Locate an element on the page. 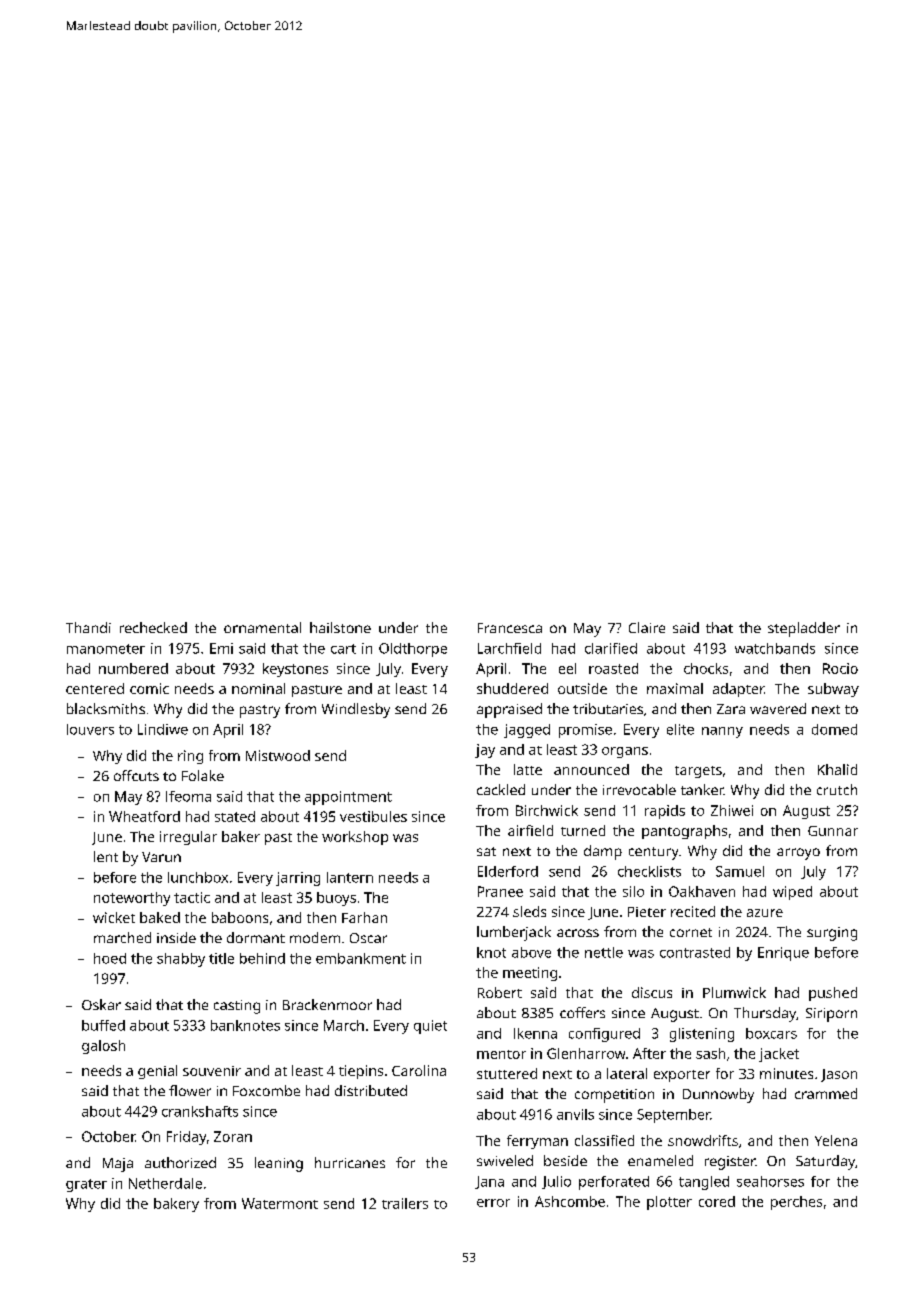  wavered is located at coordinates (778, 708).
